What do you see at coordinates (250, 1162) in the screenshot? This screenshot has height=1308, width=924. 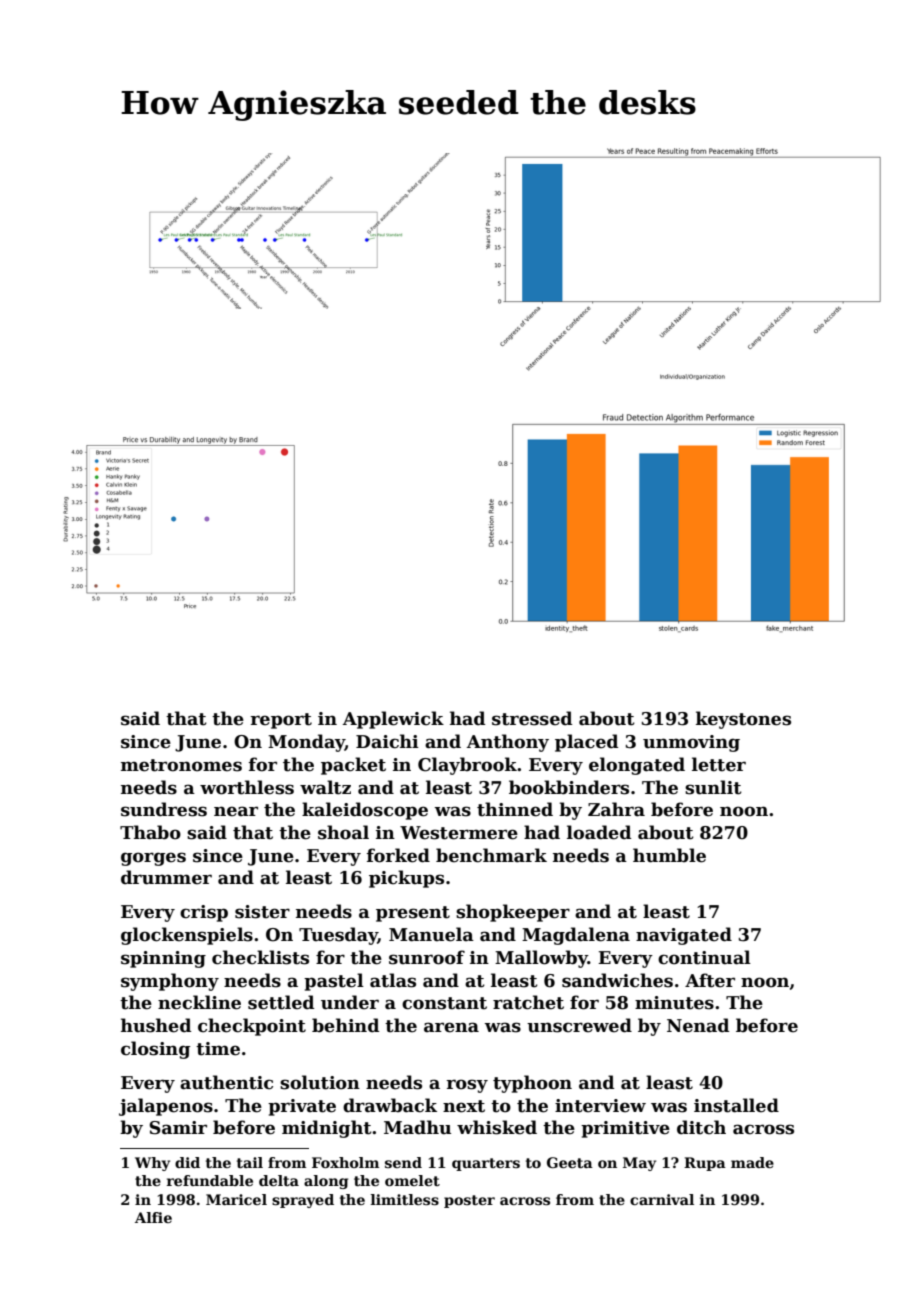 I see `tail` at bounding box center [250, 1162].
